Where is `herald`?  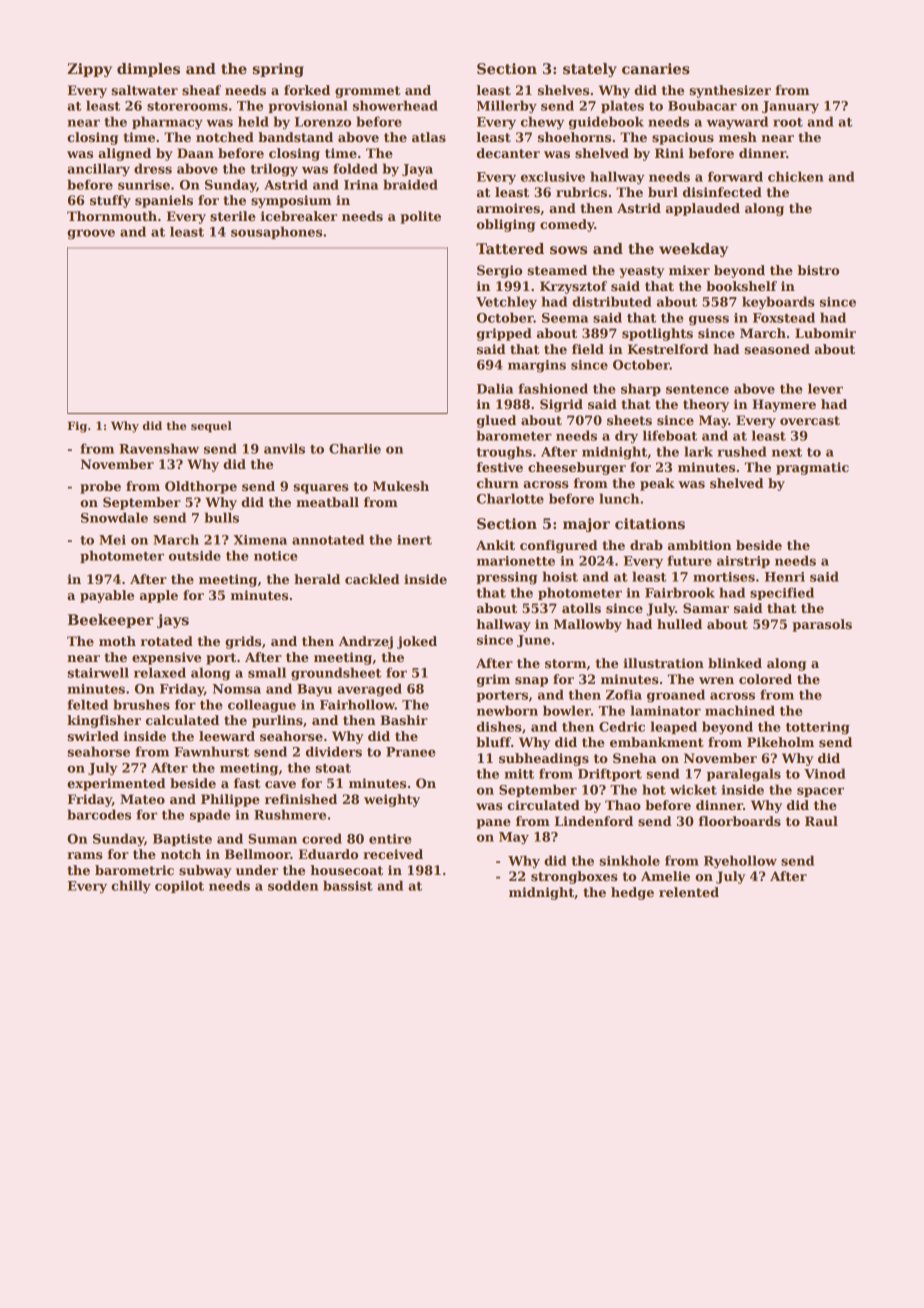
herald is located at coordinates (317, 579).
